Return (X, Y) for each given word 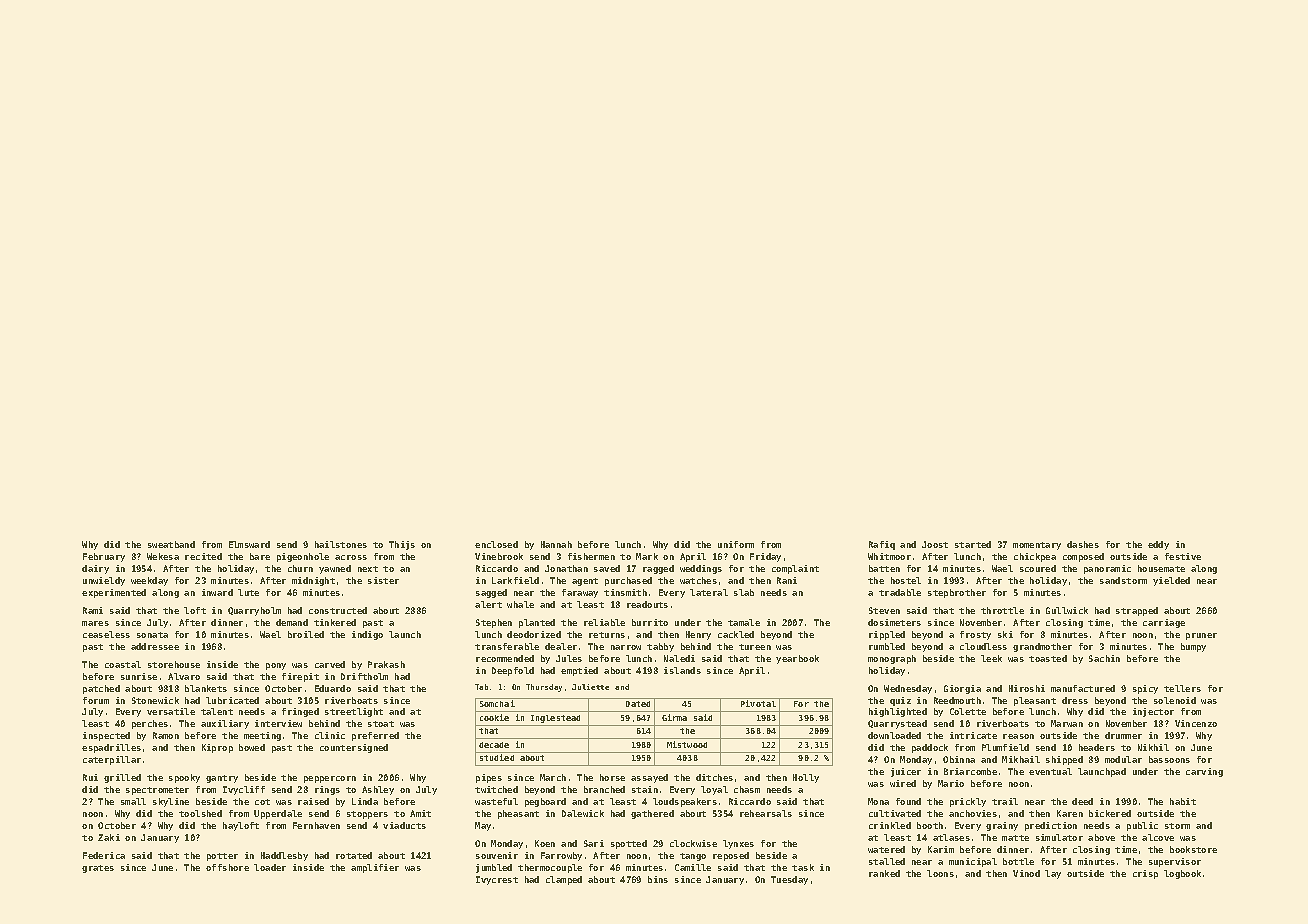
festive (1183, 556)
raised (313, 801)
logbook (1182, 874)
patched (101, 689)
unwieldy (104, 581)
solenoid (1175, 700)
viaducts (404, 825)
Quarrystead (897, 724)
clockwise (693, 843)
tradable (900, 592)
